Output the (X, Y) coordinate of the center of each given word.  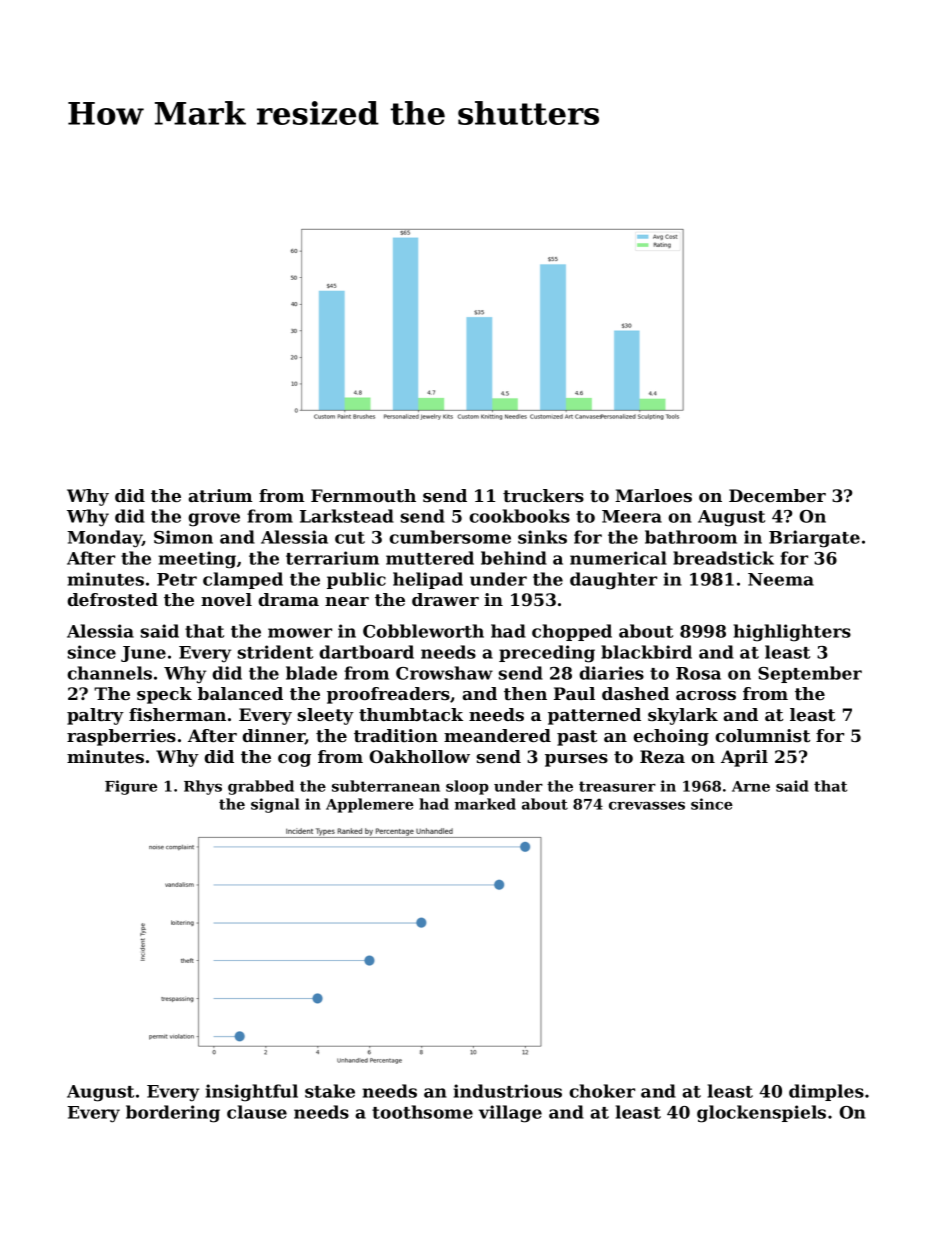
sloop (467, 787)
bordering (173, 1114)
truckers (543, 495)
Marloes (653, 495)
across (706, 695)
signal (275, 805)
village (510, 1114)
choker (602, 1091)
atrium (220, 495)
